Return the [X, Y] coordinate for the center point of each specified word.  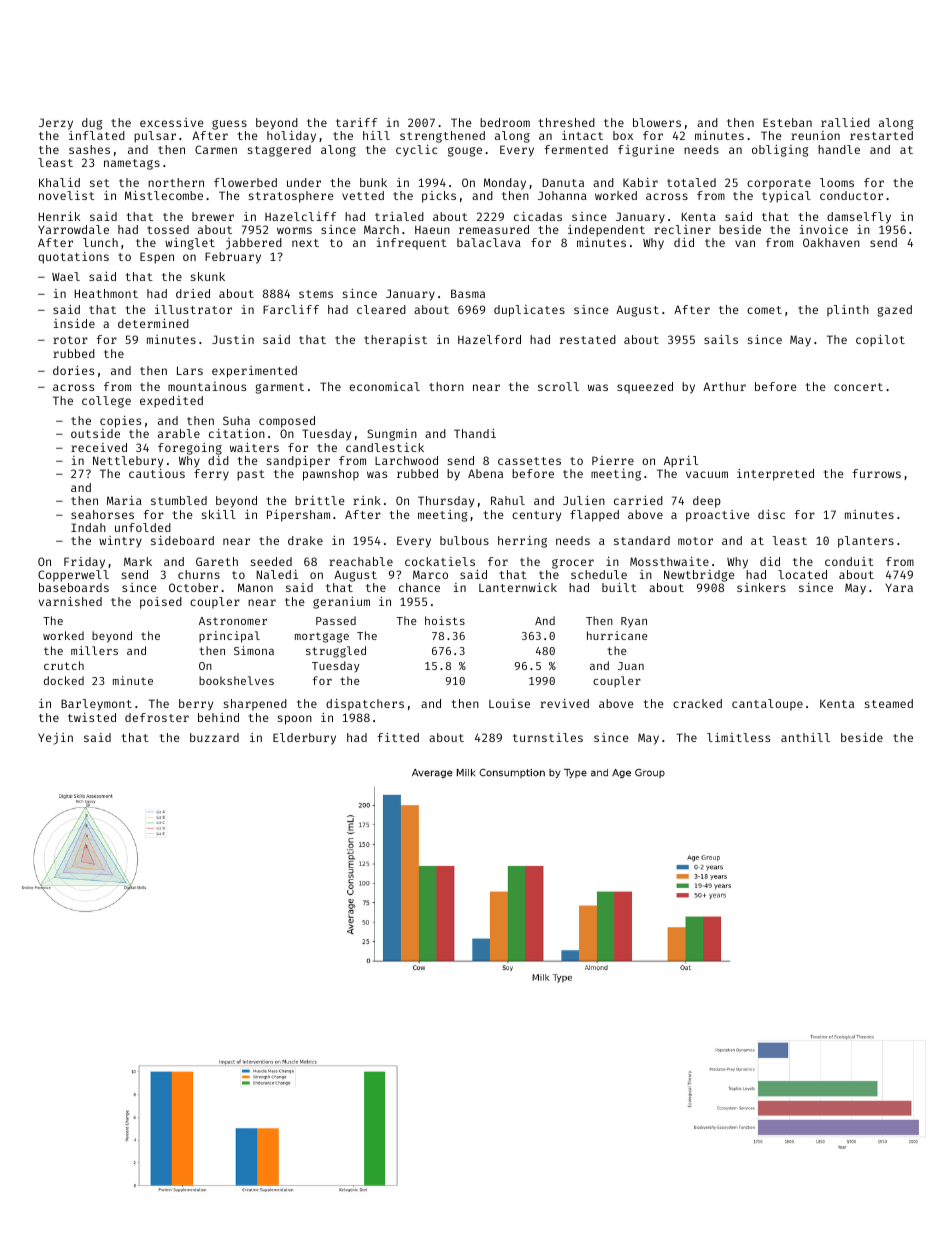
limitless [738, 737]
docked [64, 680]
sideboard [182, 540]
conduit [849, 561]
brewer [213, 216]
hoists [445, 620]
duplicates [529, 311]
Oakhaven [831, 242]
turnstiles [548, 737]
